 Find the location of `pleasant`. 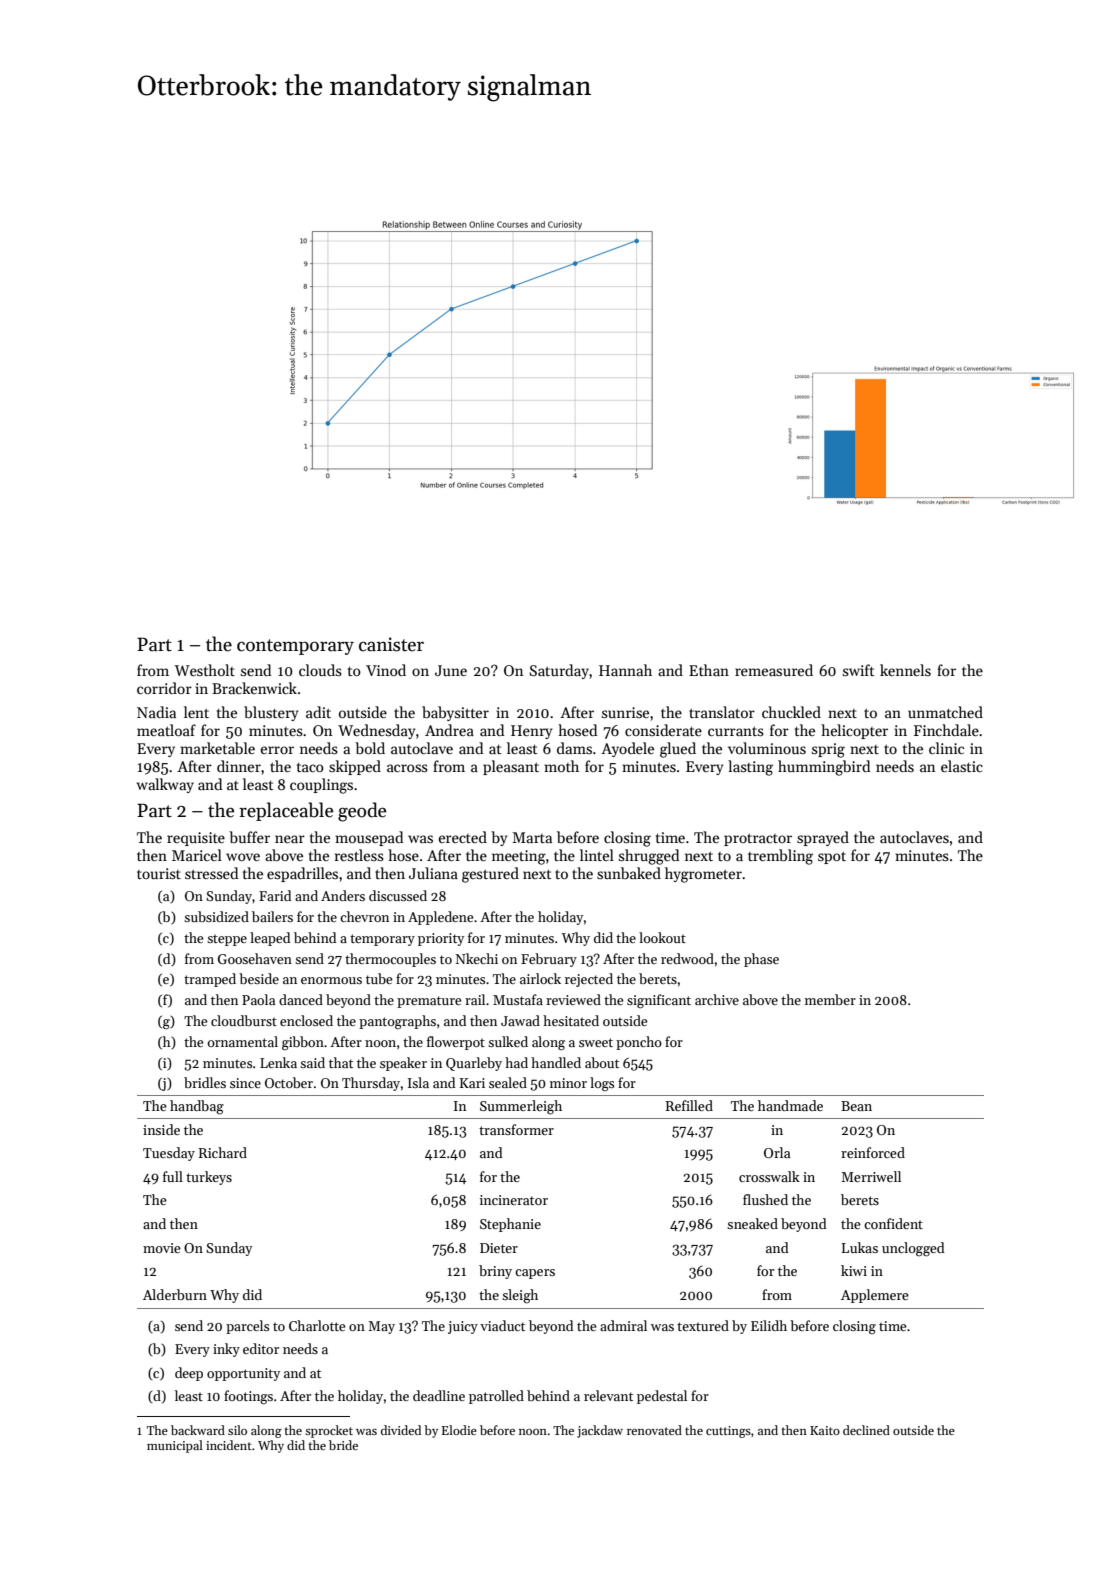

pleasant is located at coordinates (511, 767).
